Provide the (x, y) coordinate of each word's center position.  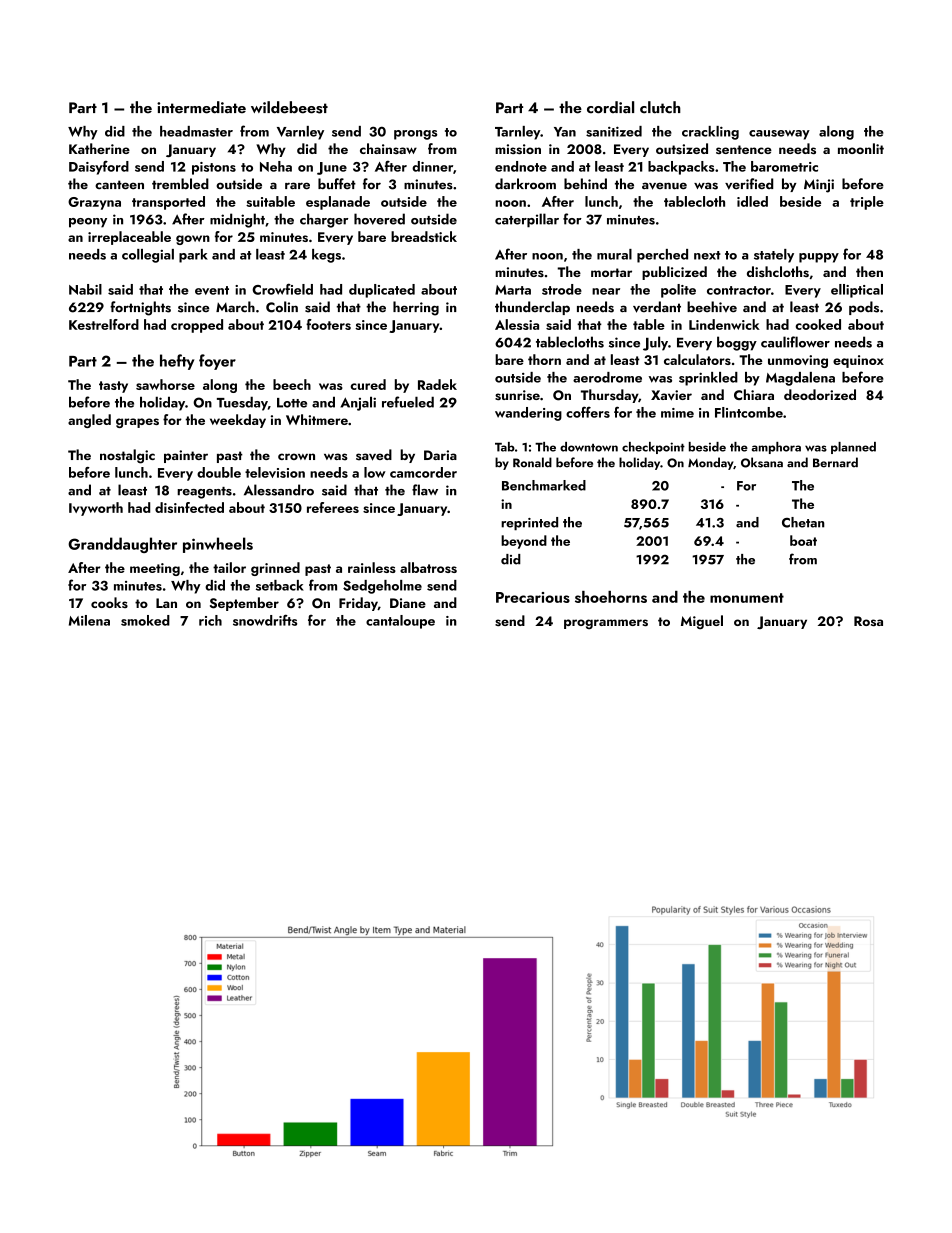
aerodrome (607, 377)
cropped (197, 326)
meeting (155, 569)
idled (752, 201)
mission (518, 149)
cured (368, 384)
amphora (776, 448)
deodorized (820, 394)
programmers (606, 624)
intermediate (201, 107)
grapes (137, 423)
